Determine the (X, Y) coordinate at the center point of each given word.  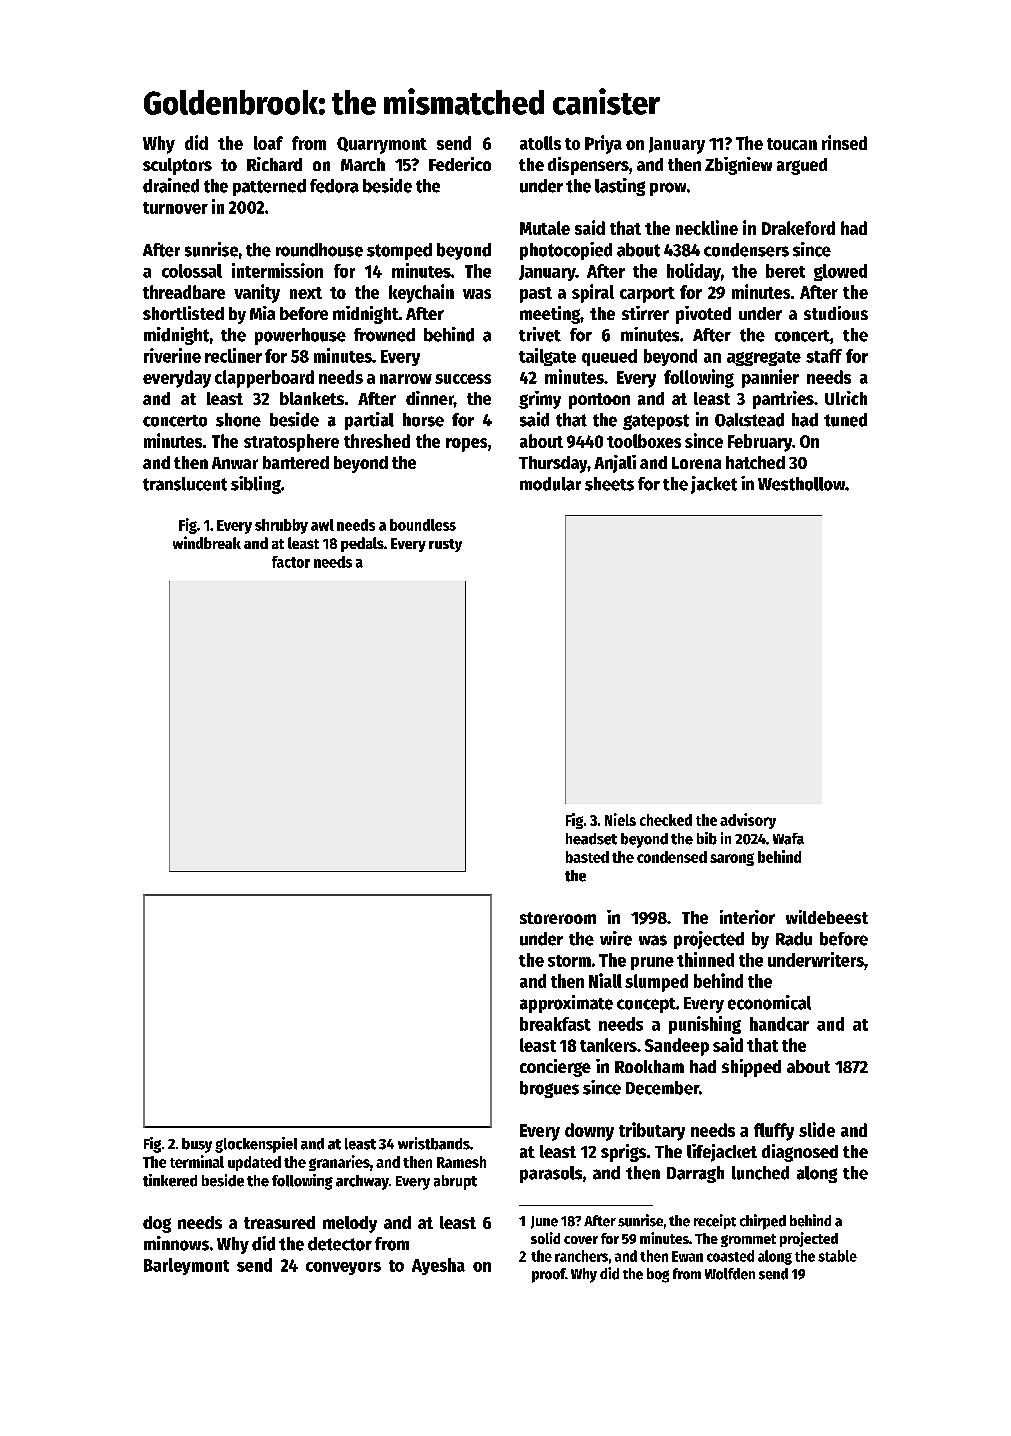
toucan (792, 144)
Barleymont (186, 1266)
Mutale (545, 228)
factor (291, 562)
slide (817, 1129)
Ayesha (438, 1266)
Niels (620, 819)
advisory (748, 821)
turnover (175, 208)
